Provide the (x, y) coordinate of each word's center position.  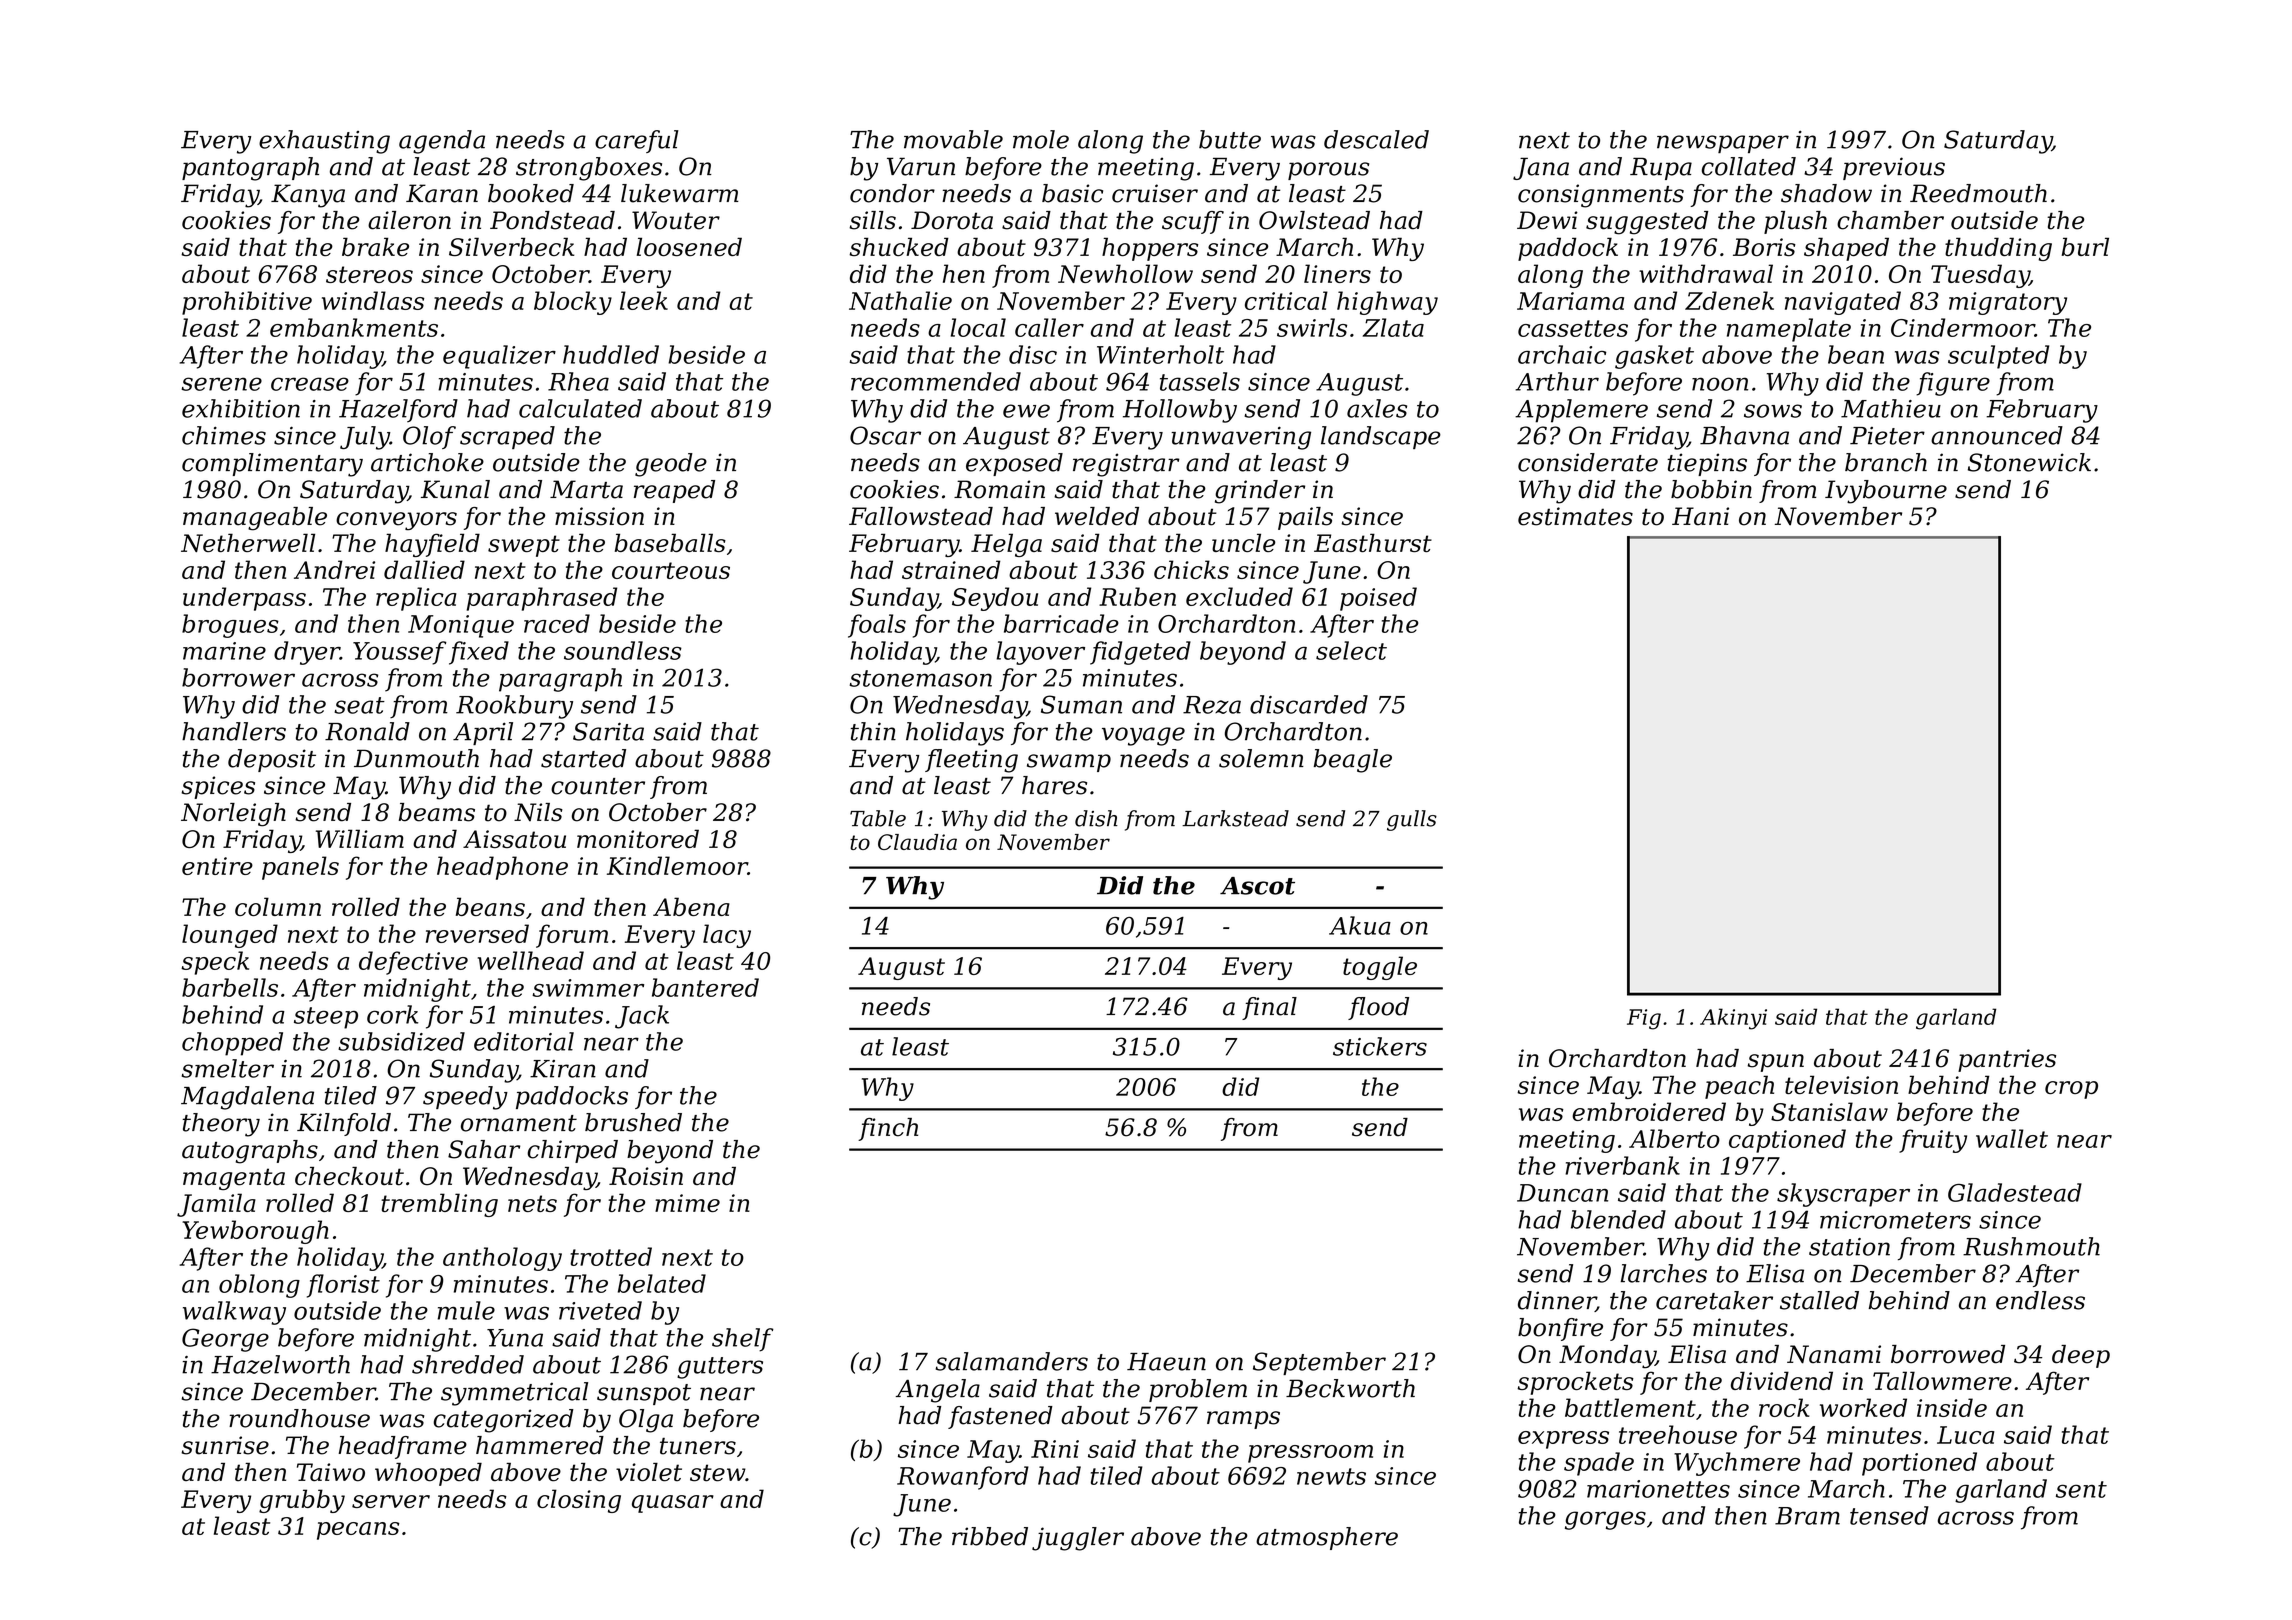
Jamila (216, 1205)
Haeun (1166, 1362)
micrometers (1895, 1220)
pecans (358, 1531)
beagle (1353, 761)
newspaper (1723, 144)
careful (637, 141)
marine (224, 651)
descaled (1376, 139)
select (1351, 650)
